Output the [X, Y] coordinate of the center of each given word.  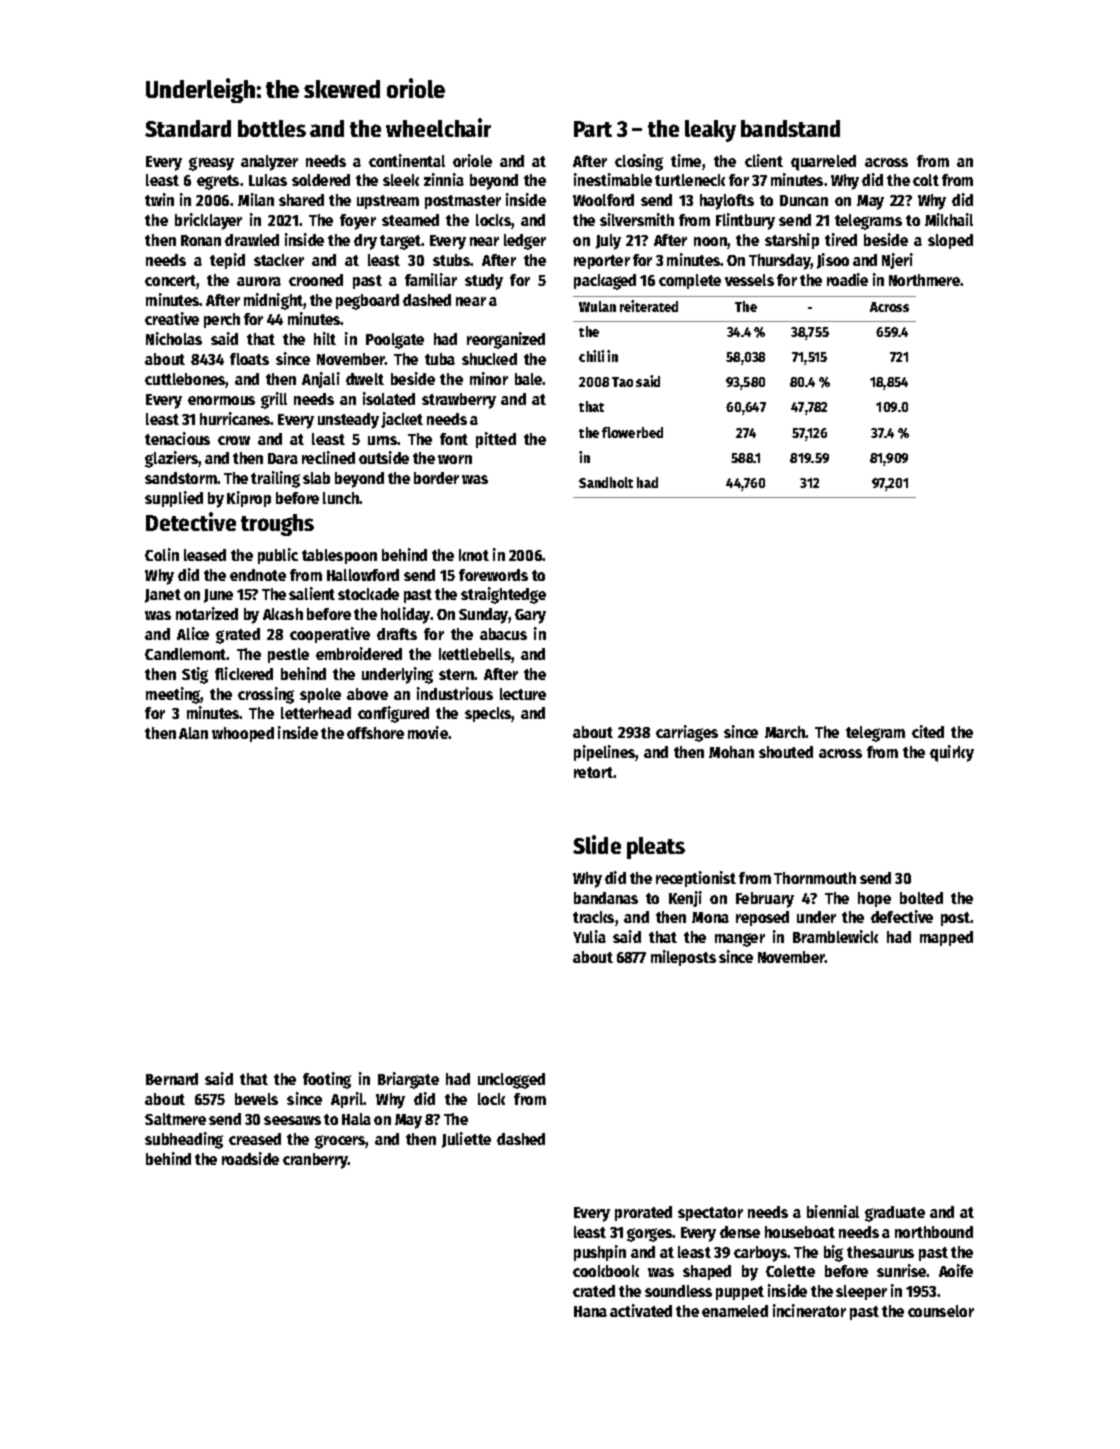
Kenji [685, 899]
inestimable [613, 179]
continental [407, 160]
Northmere [924, 280]
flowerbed [632, 432]
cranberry [315, 1161]
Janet [163, 596]
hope [874, 899]
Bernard [172, 1079]
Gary [530, 616]
